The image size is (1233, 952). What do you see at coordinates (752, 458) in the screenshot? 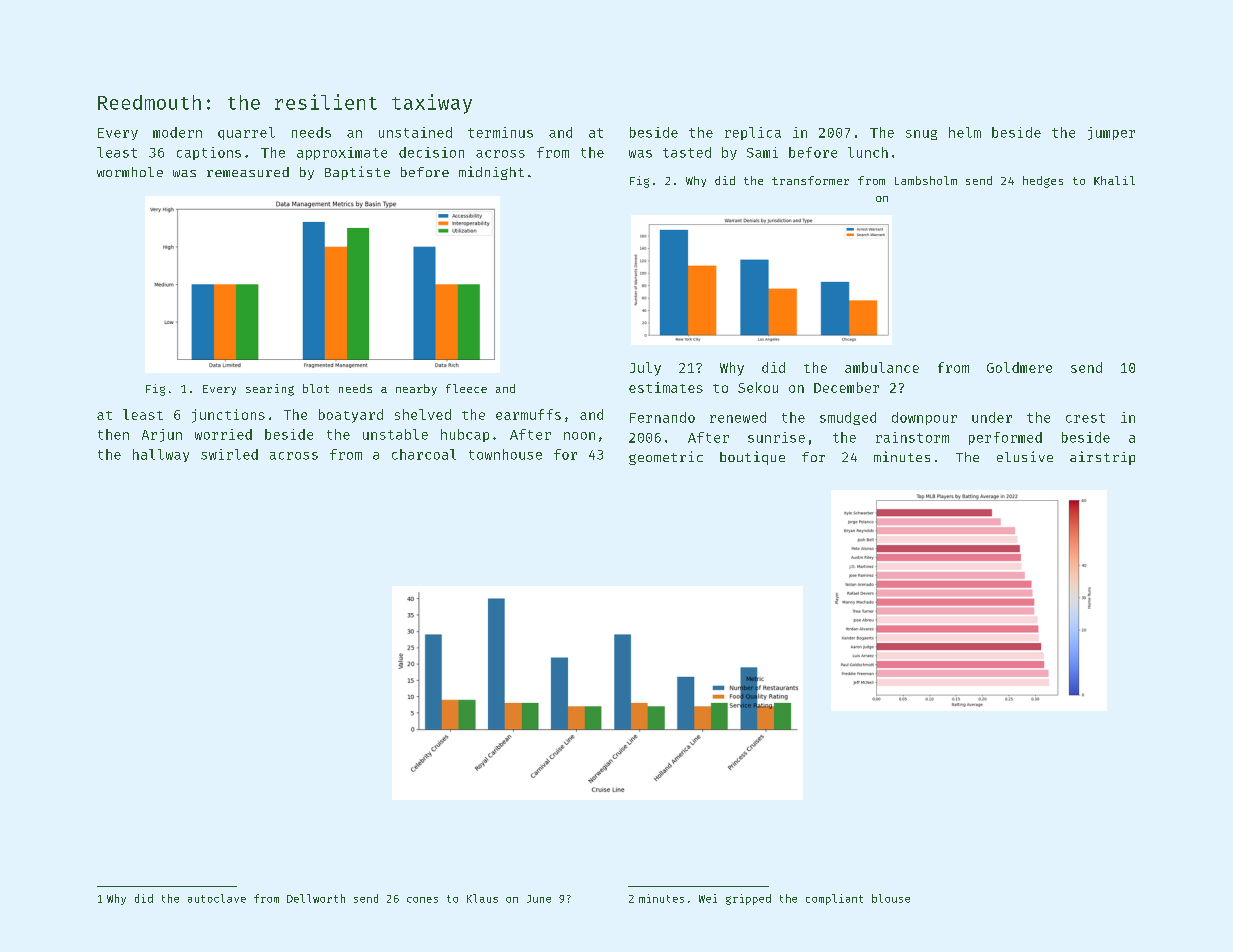
I see `boutique` at bounding box center [752, 458].
